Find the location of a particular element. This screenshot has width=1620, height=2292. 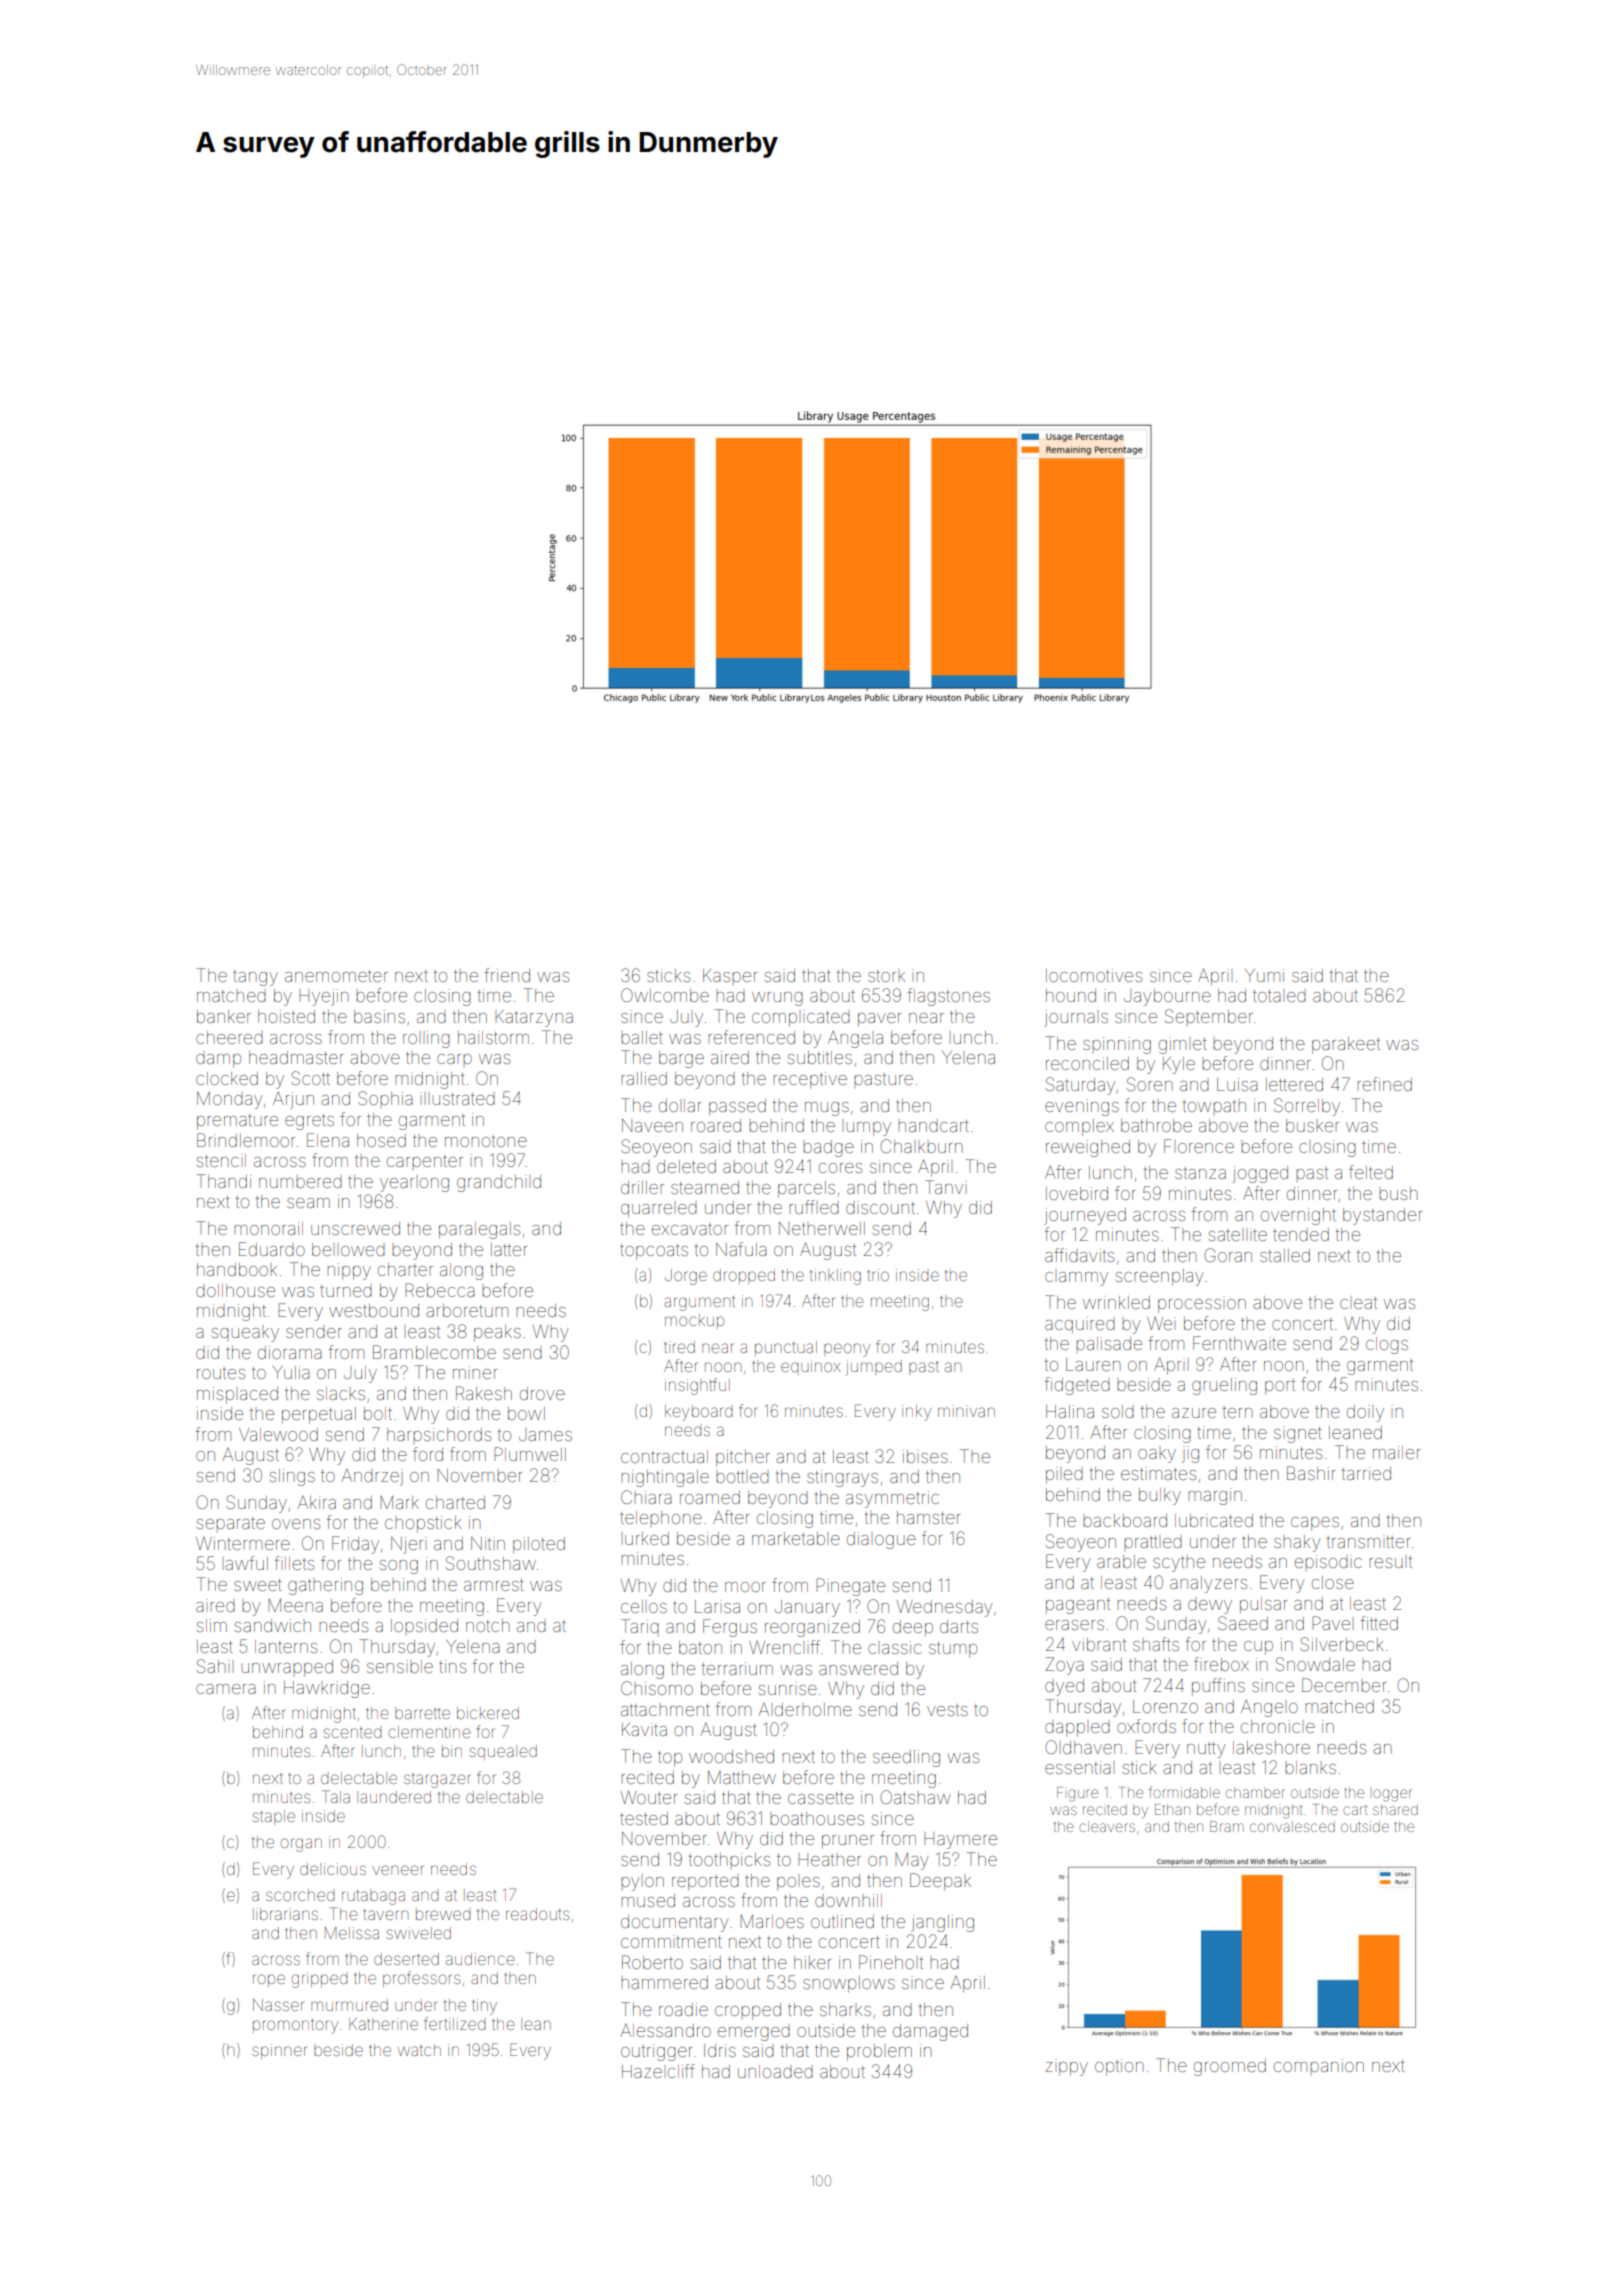

unloaded is located at coordinates (775, 2071).
